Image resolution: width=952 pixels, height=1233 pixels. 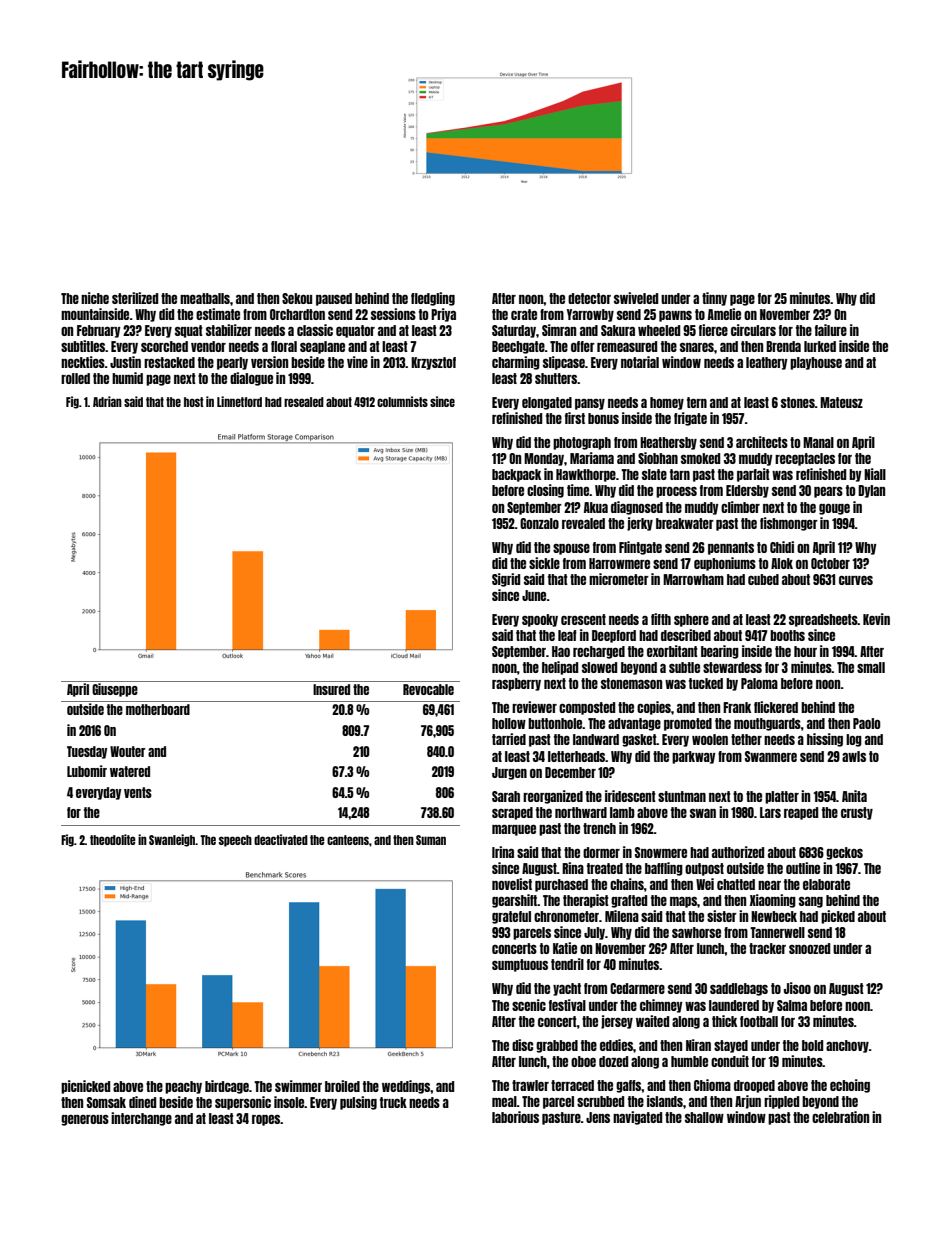 What do you see at coordinates (599, 652) in the screenshot?
I see `recharged` at bounding box center [599, 652].
